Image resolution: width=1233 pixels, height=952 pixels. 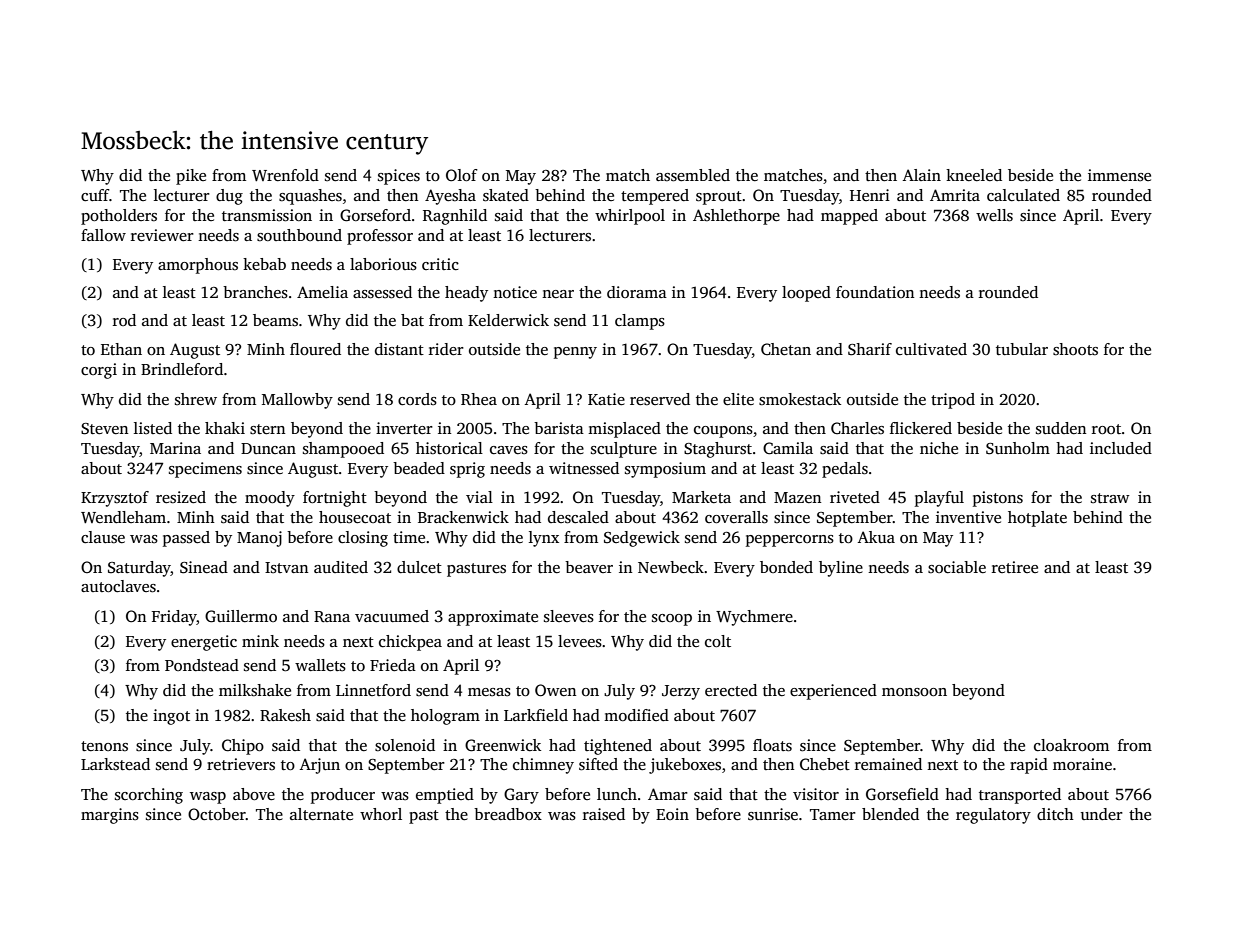 What do you see at coordinates (95, 195) in the page?
I see `cuff` at bounding box center [95, 195].
